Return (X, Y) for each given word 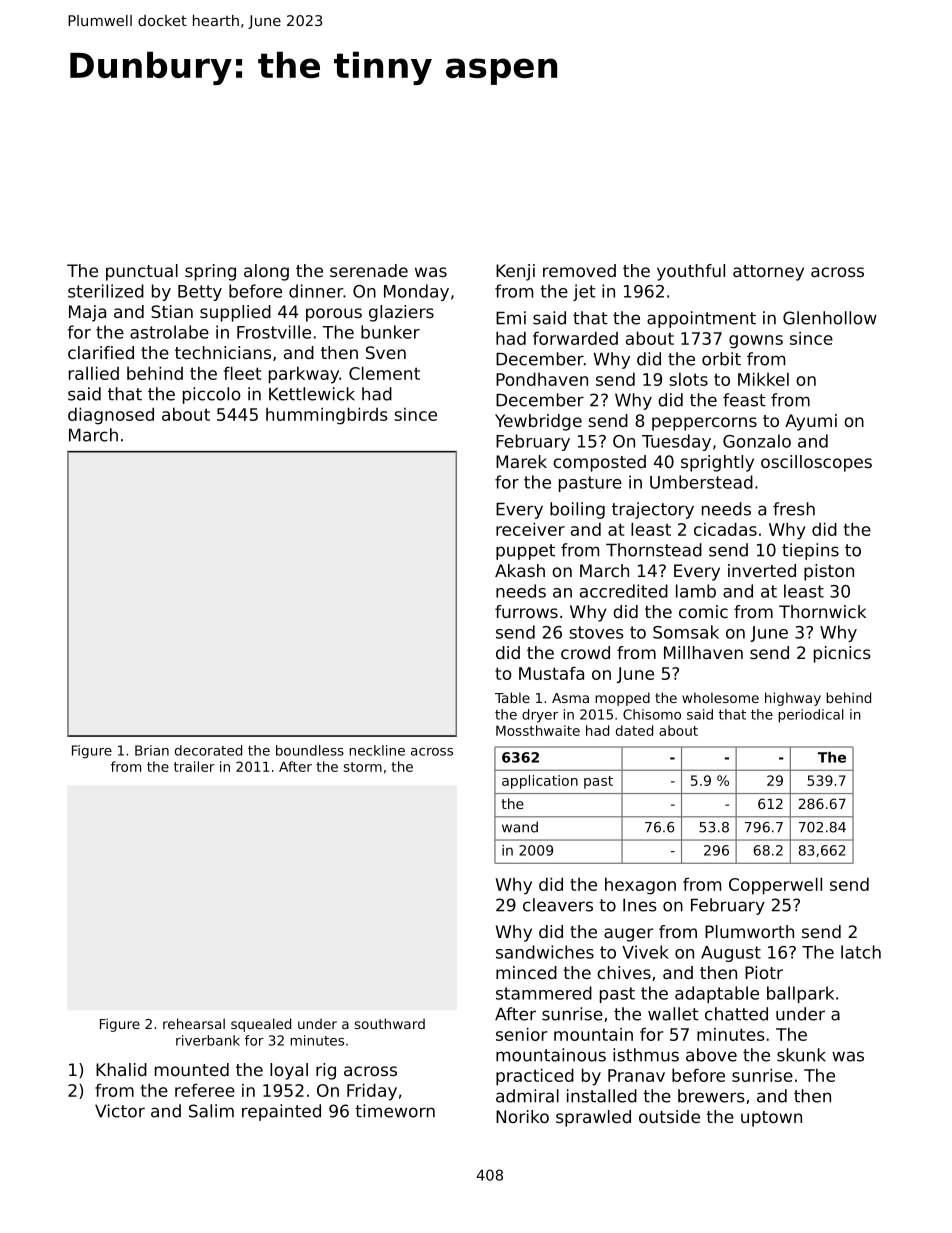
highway (793, 699)
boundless (310, 750)
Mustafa (551, 673)
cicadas (725, 529)
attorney (768, 273)
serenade (369, 270)
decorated (208, 750)
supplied (235, 313)
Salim (211, 1111)
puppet (525, 552)
